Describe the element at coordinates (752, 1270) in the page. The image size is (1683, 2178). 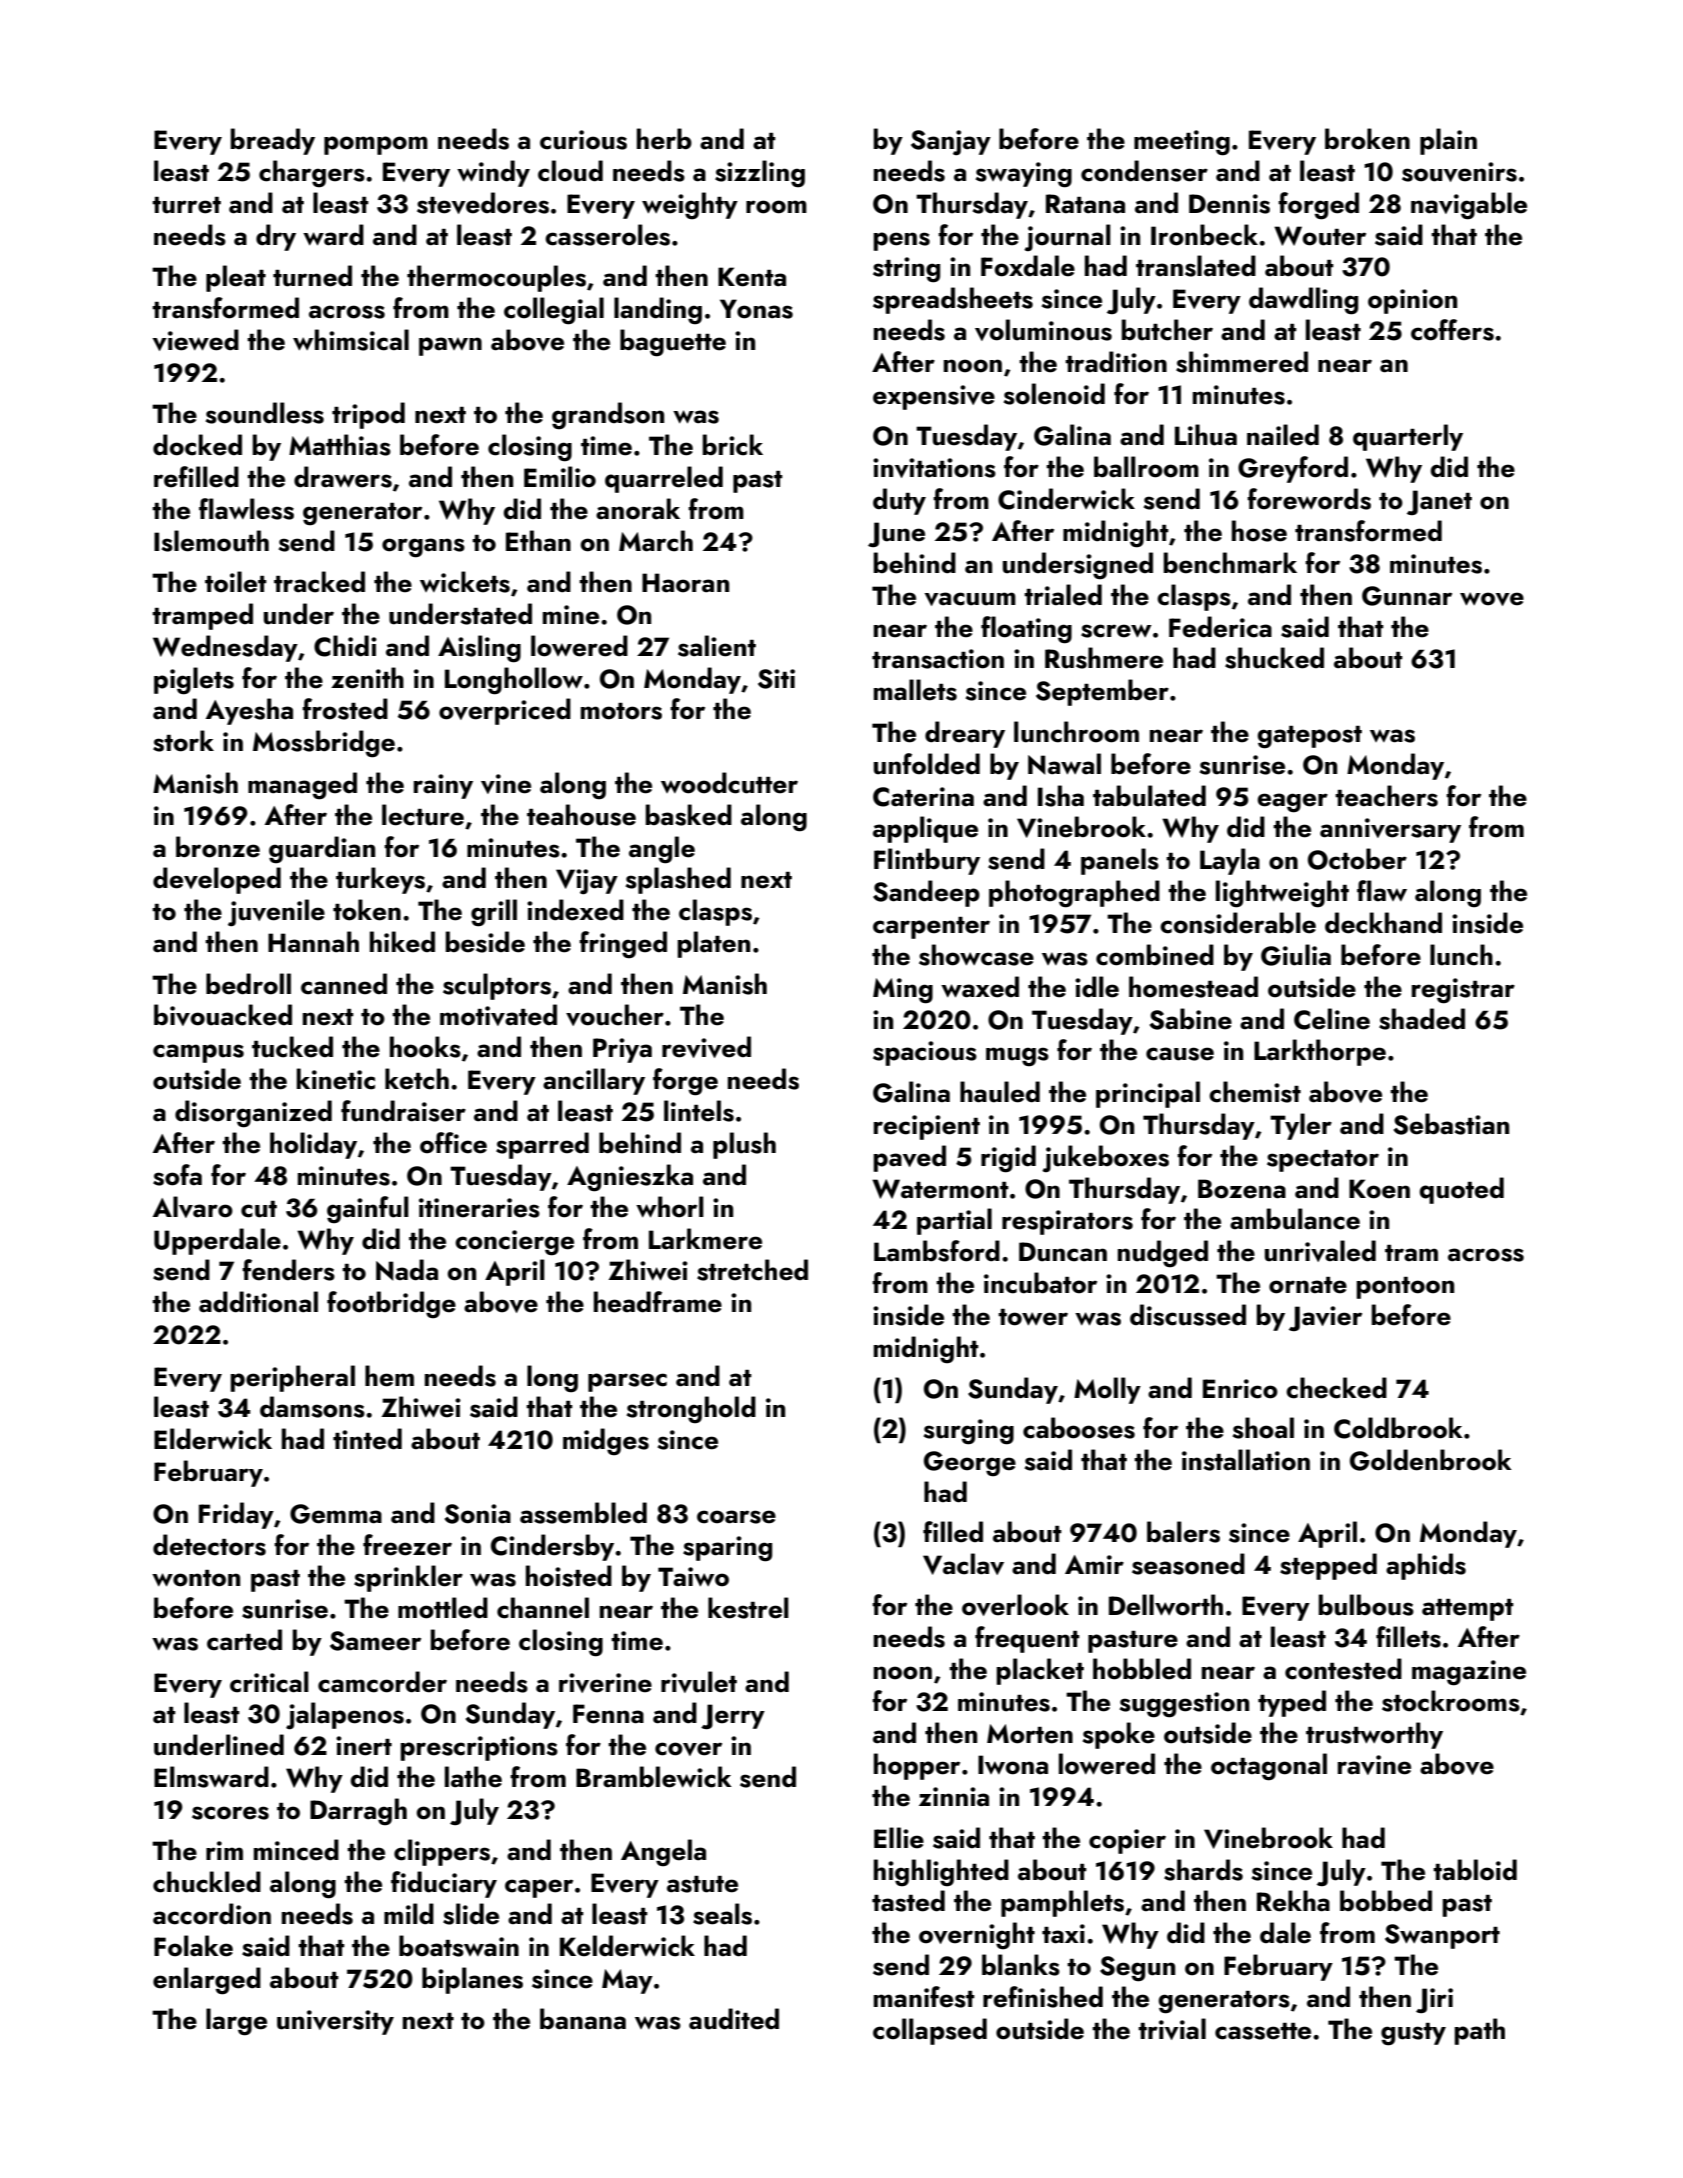
I see `stretched` at that location.
